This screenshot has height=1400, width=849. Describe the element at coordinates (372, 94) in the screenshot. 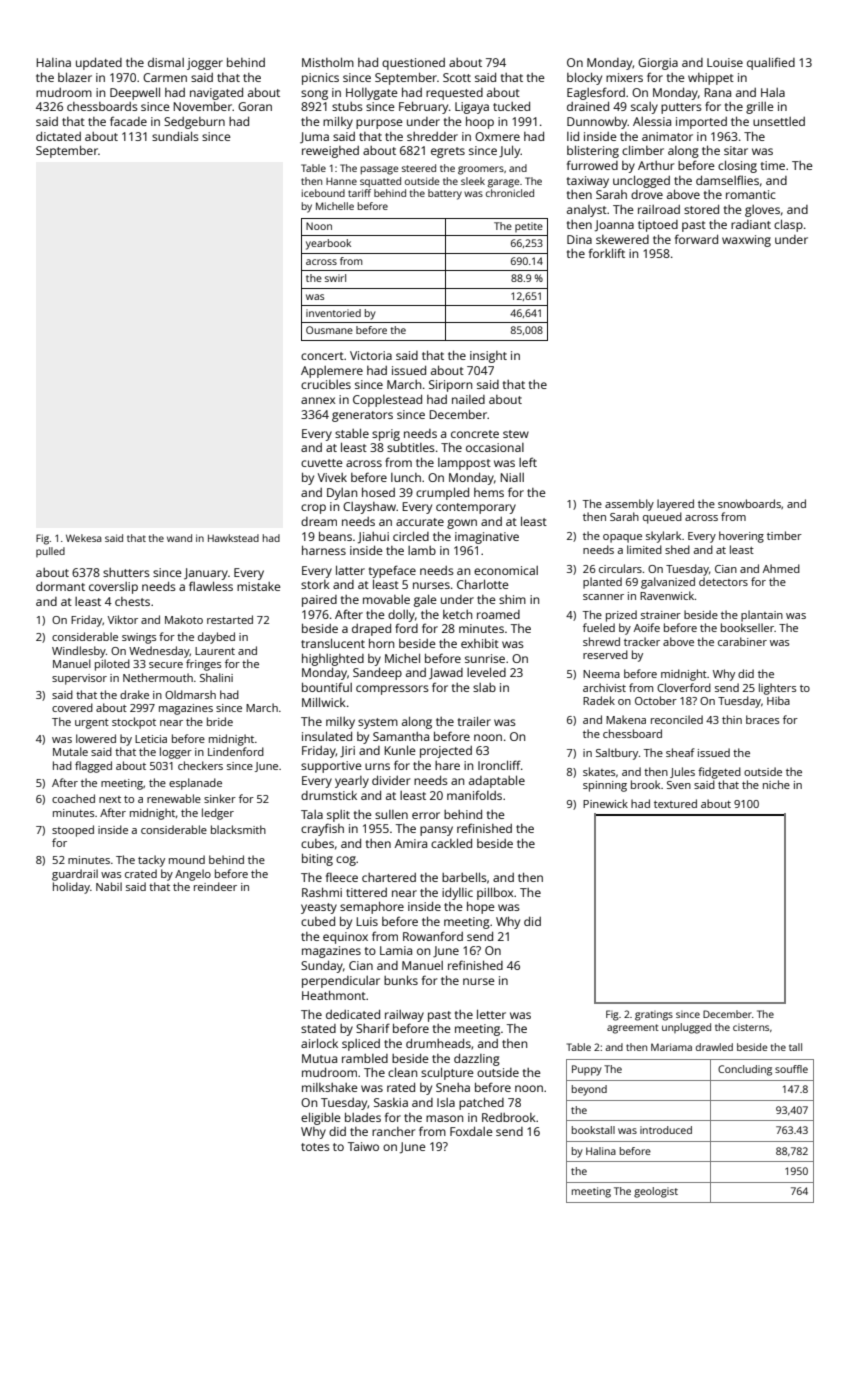

I see `Hollygate` at that location.
